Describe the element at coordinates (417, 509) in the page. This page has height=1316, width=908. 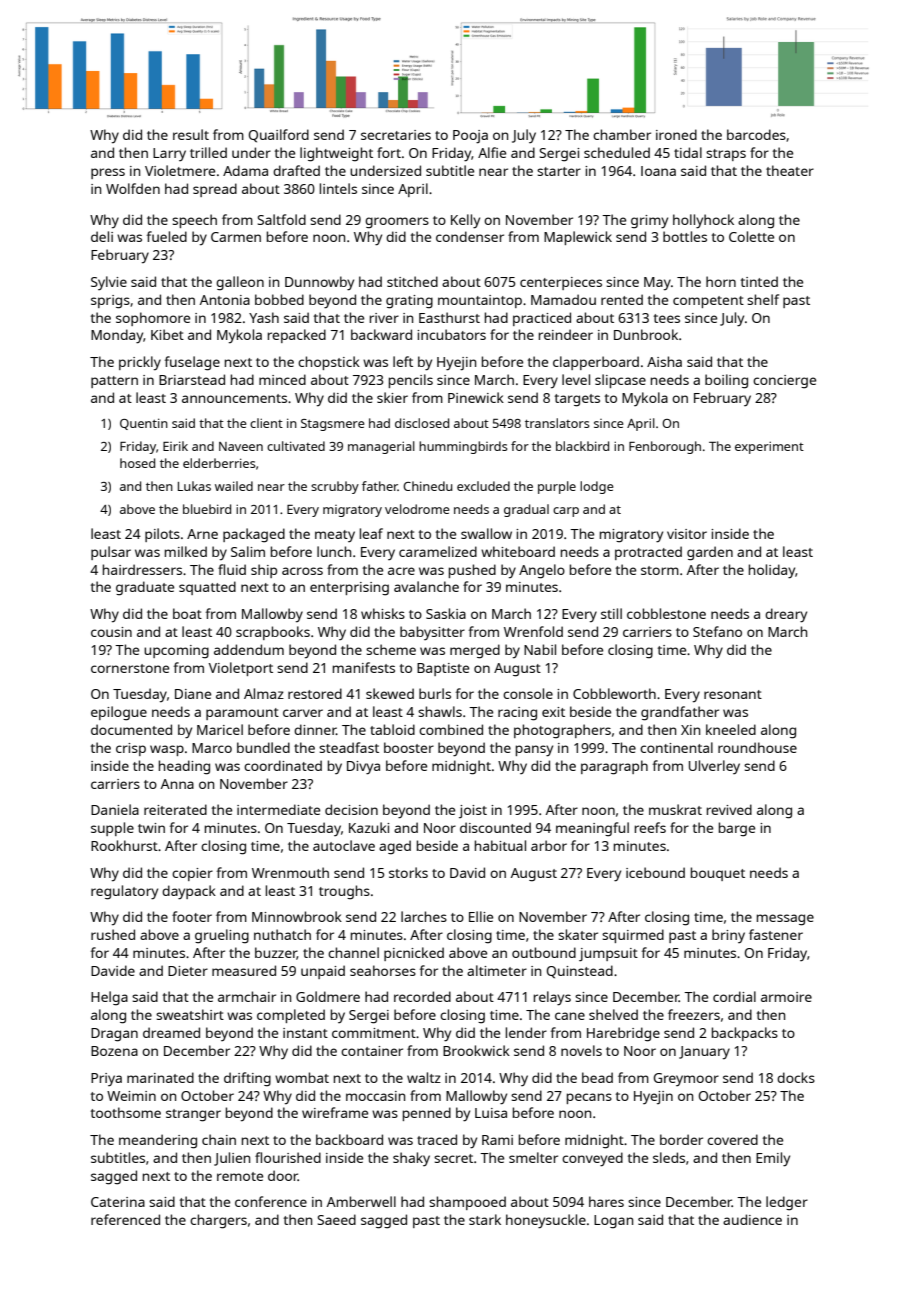
I see `velodrome` at that location.
